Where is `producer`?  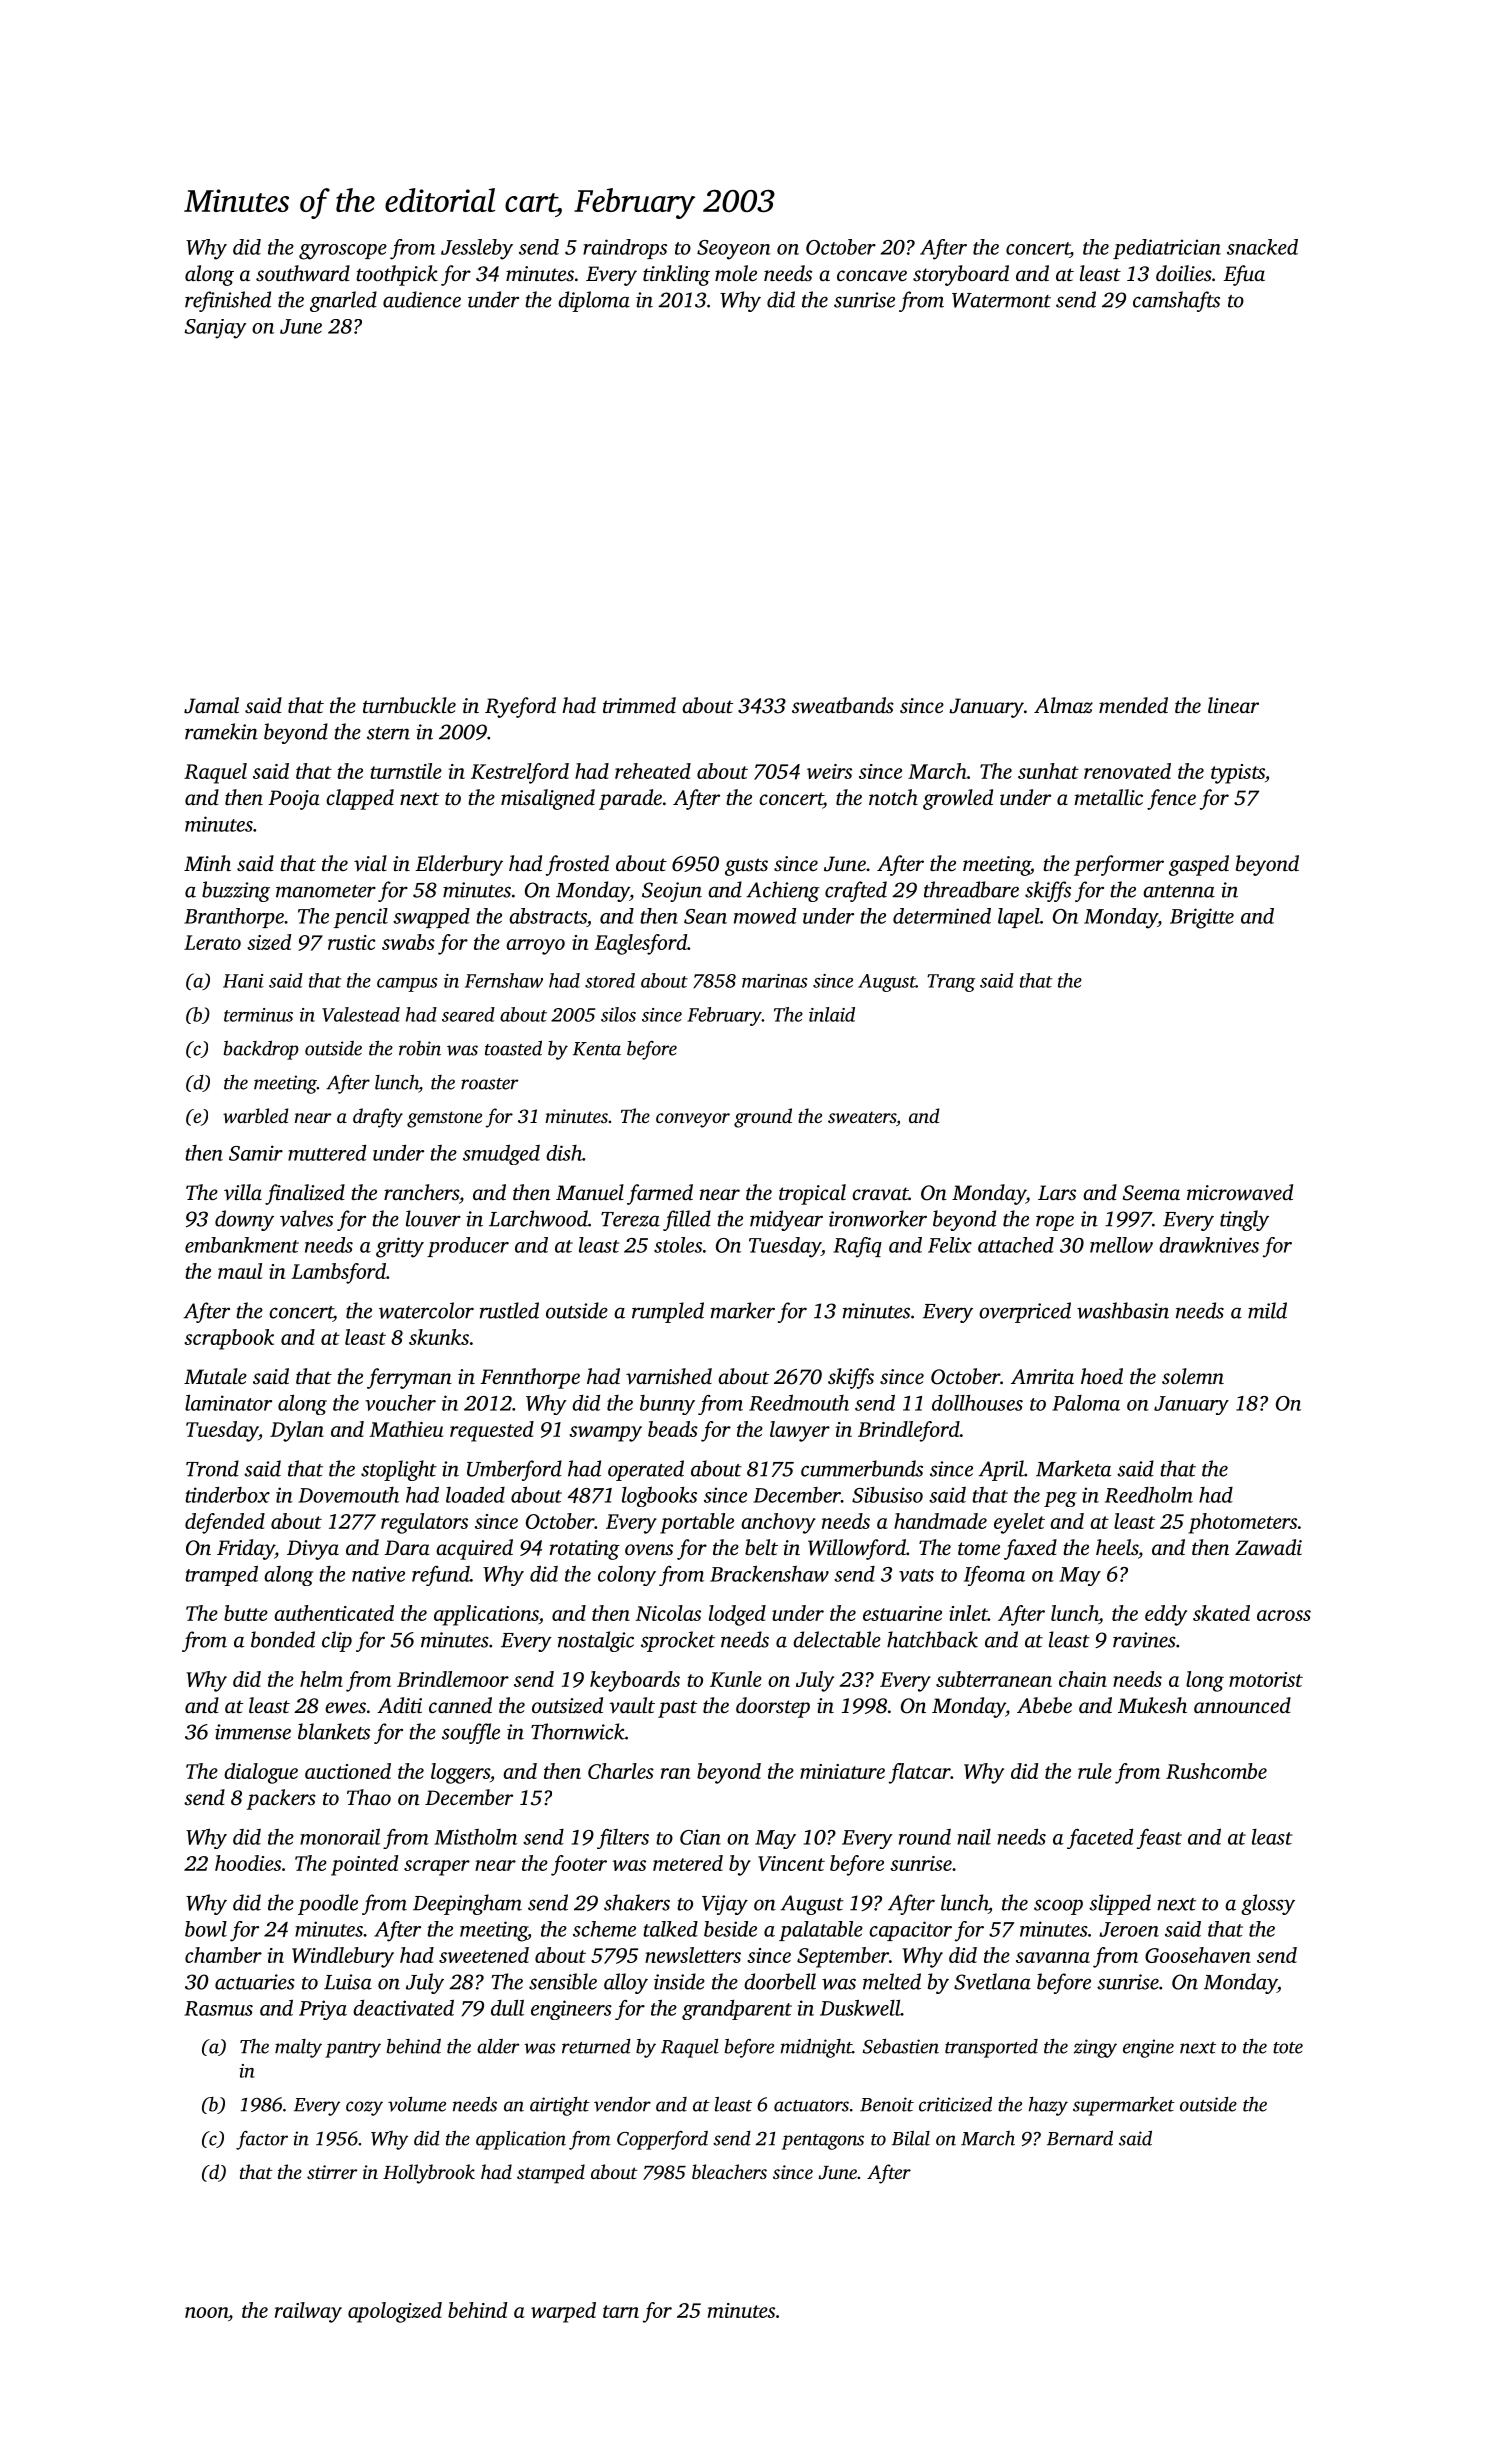
producer is located at coordinates (468, 1247).
